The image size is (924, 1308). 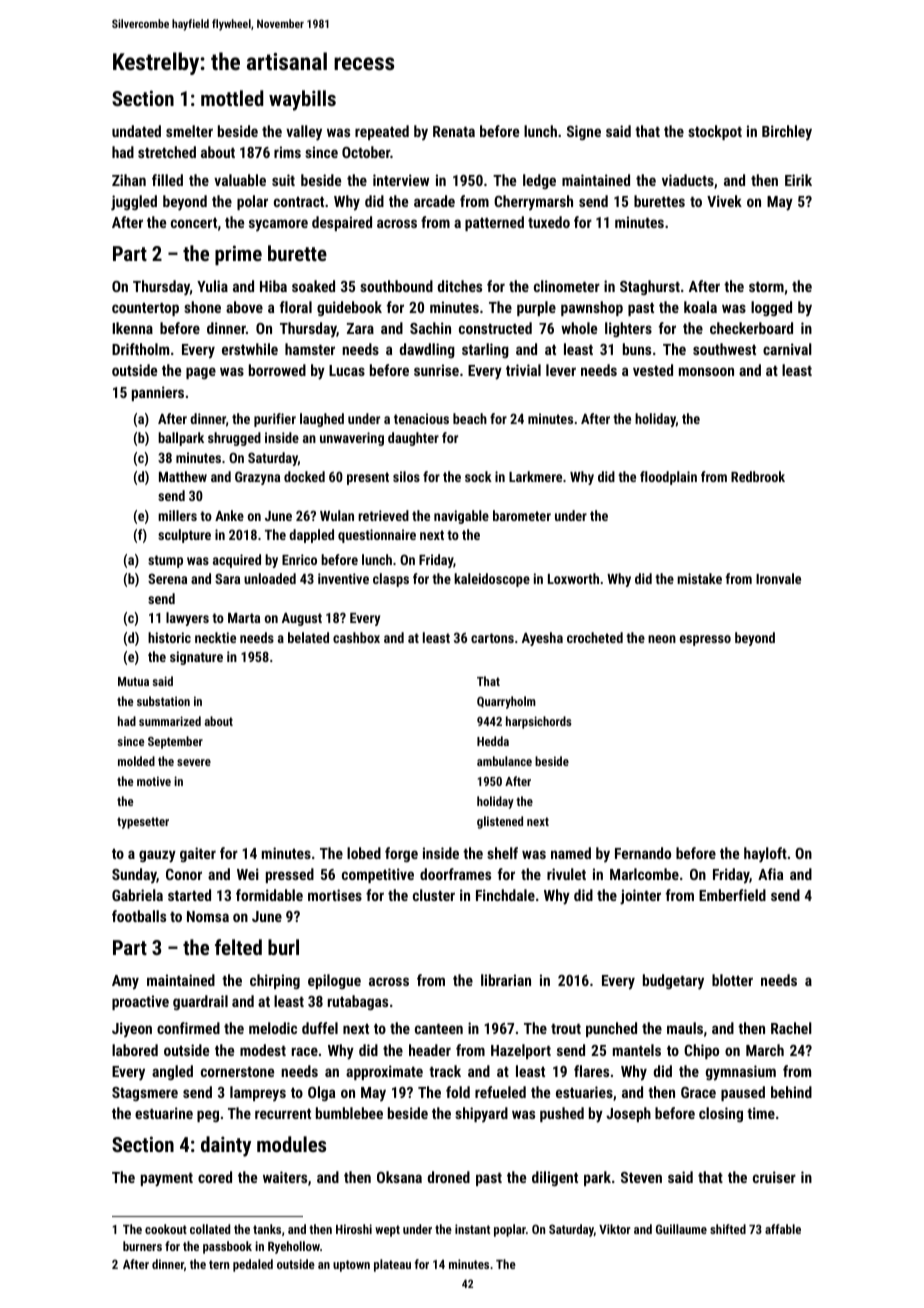 I want to click on Signe, so click(x=584, y=132).
